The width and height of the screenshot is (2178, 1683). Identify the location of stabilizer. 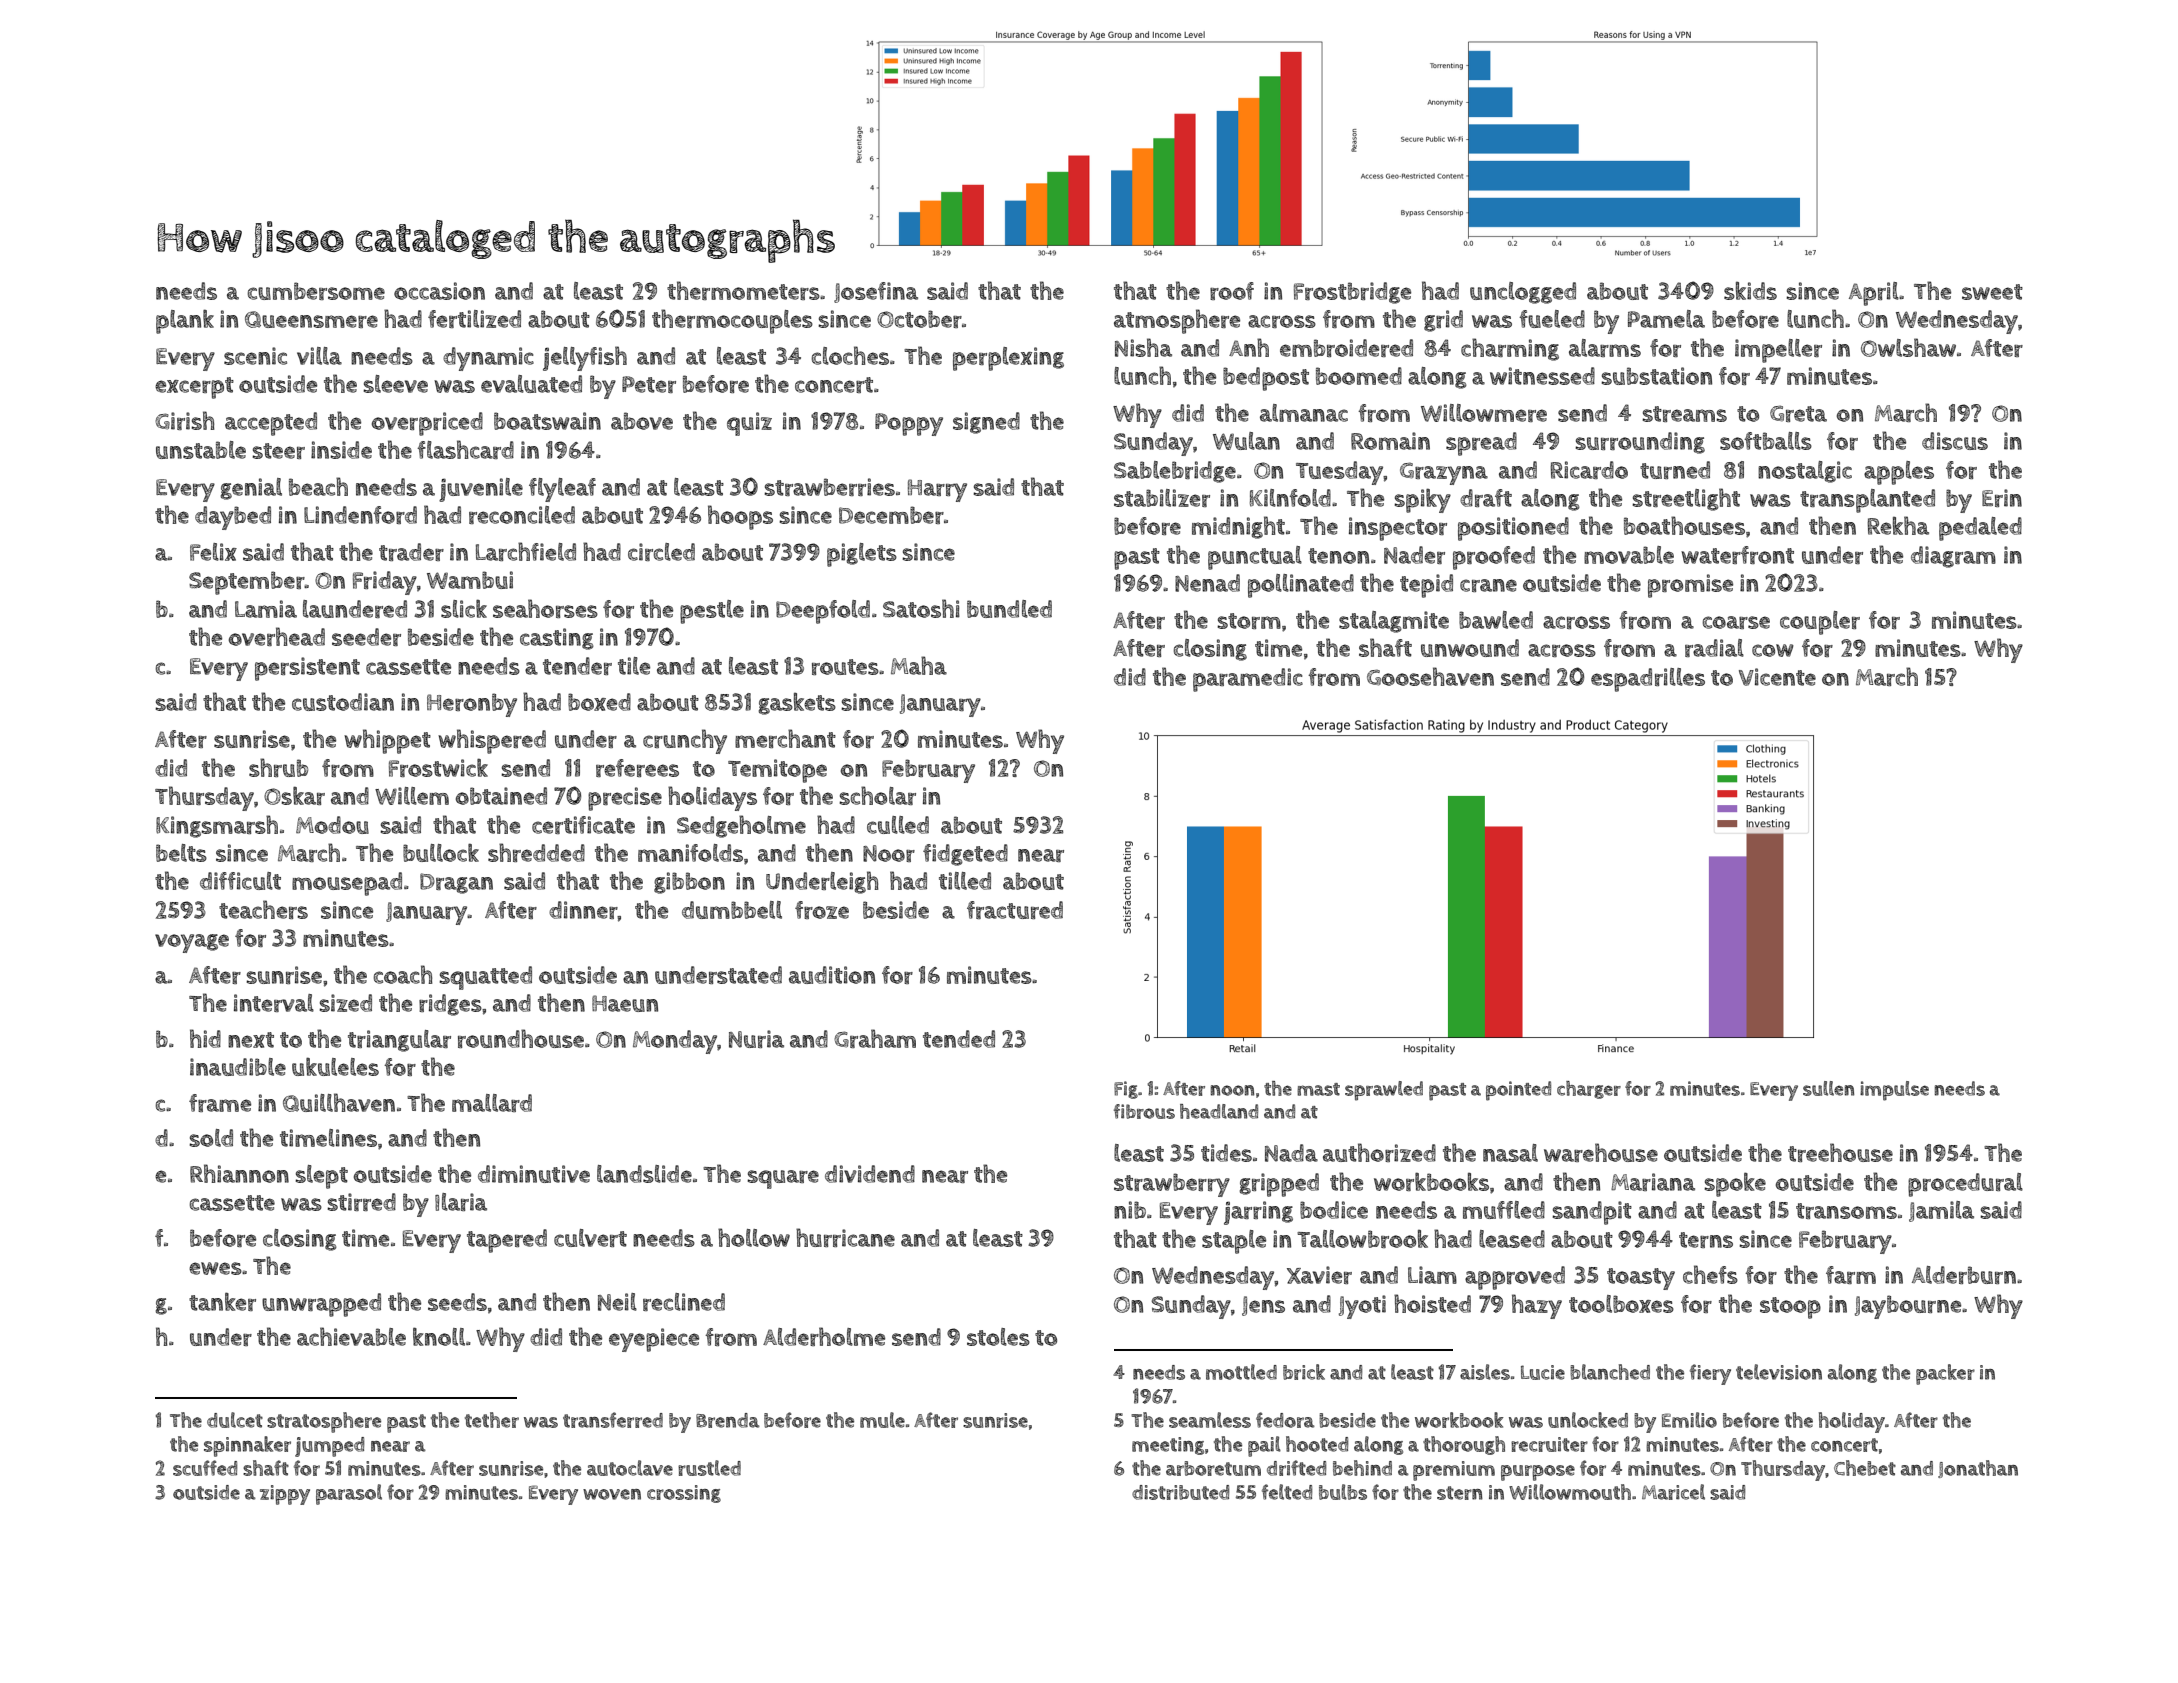
(1162, 498).
